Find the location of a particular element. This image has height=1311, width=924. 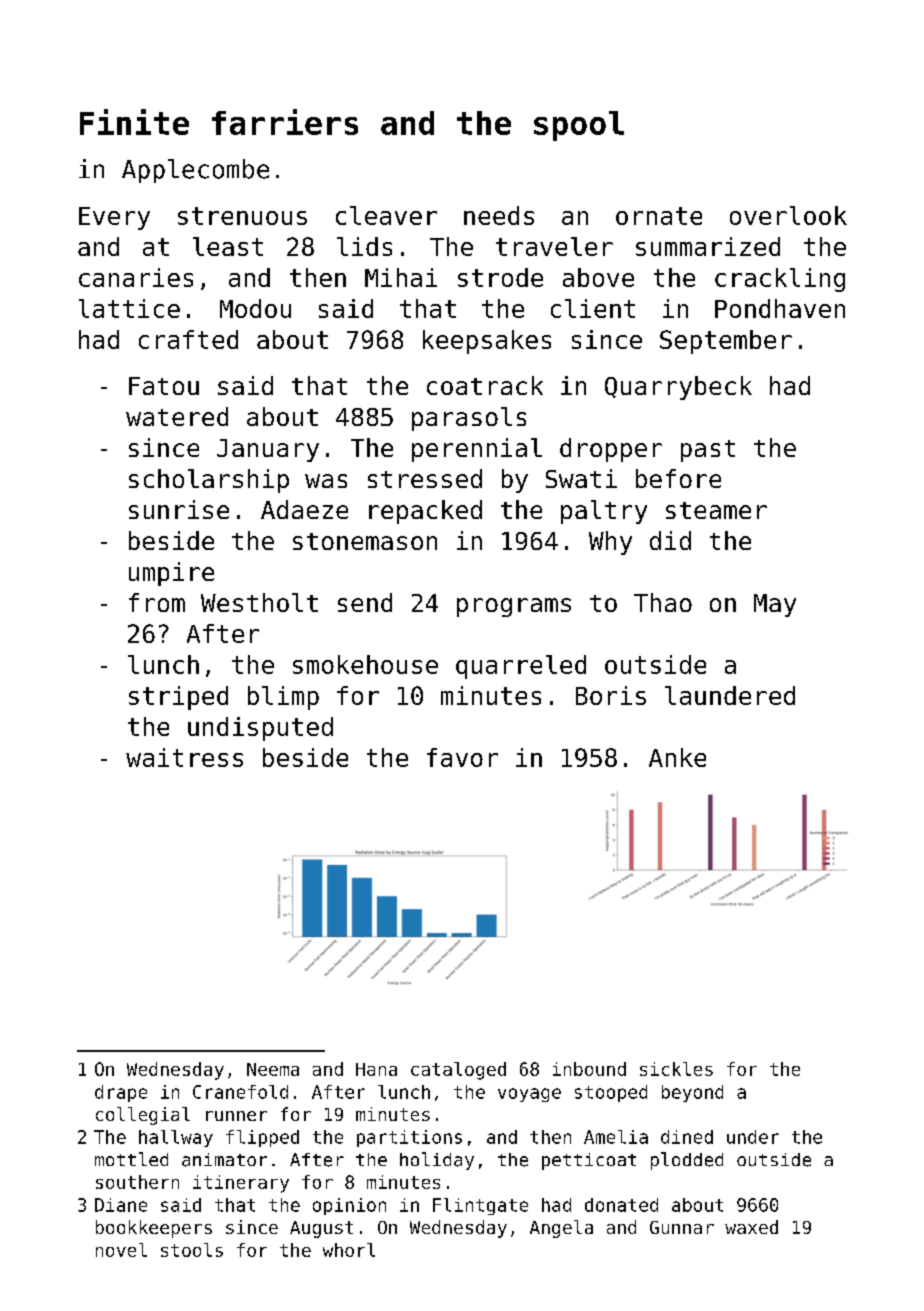

Westholt is located at coordinates (259, 602).
